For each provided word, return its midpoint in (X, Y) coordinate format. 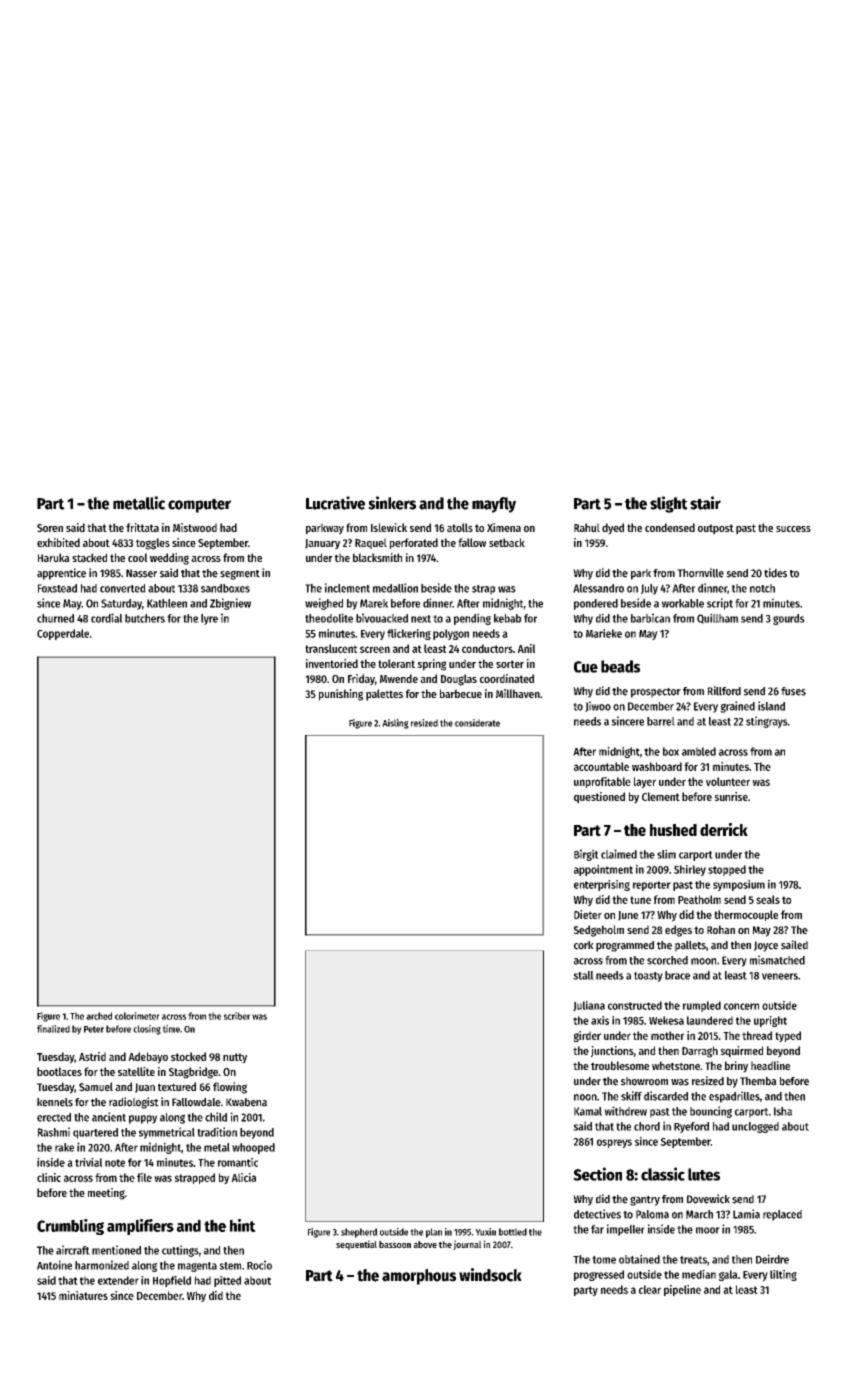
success (793, 529)
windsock (490, 1275)
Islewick (389, 527)
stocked (188, 1056)
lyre (209, 619)
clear (650, 1289)
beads (620, 666)
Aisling (395, 724)
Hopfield (172, 1281)
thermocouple (746, 915)
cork (584, 945)
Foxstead (57, 588)
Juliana (589, 1006)
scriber (237, 1016)
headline (770, 1065)
